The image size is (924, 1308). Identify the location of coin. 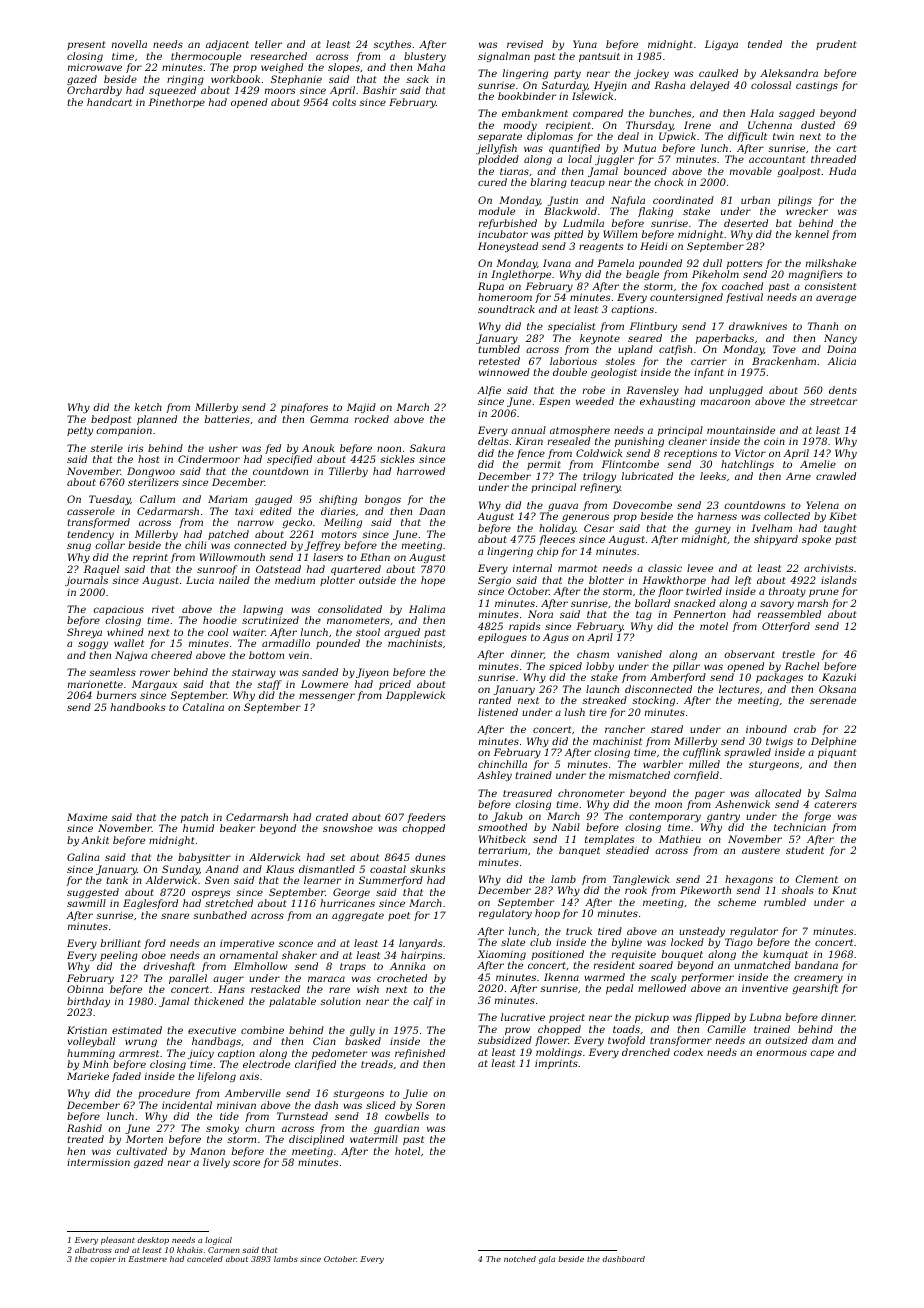
(774, 441).
